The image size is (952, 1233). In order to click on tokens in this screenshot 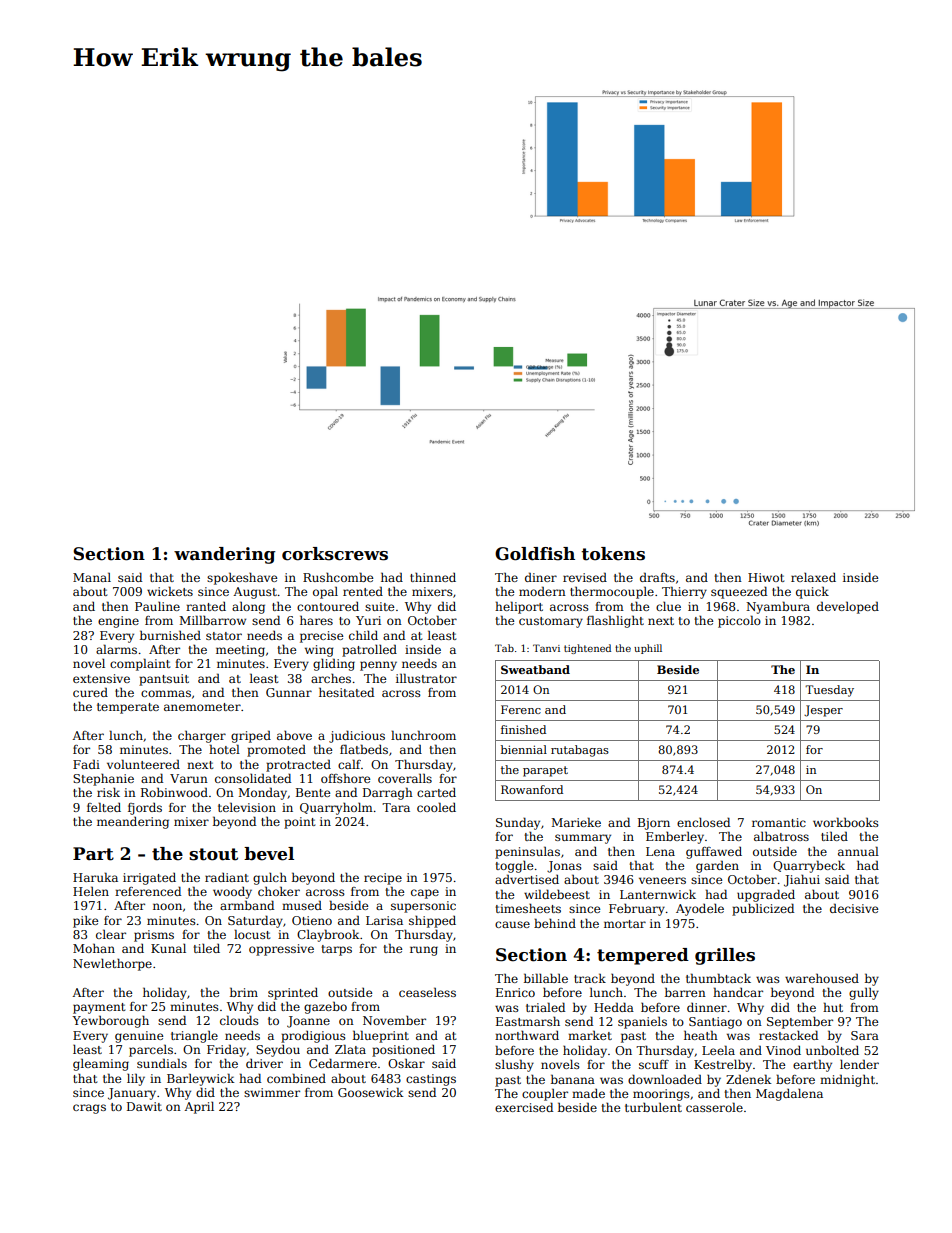, I will do `click(613, 554)`.
